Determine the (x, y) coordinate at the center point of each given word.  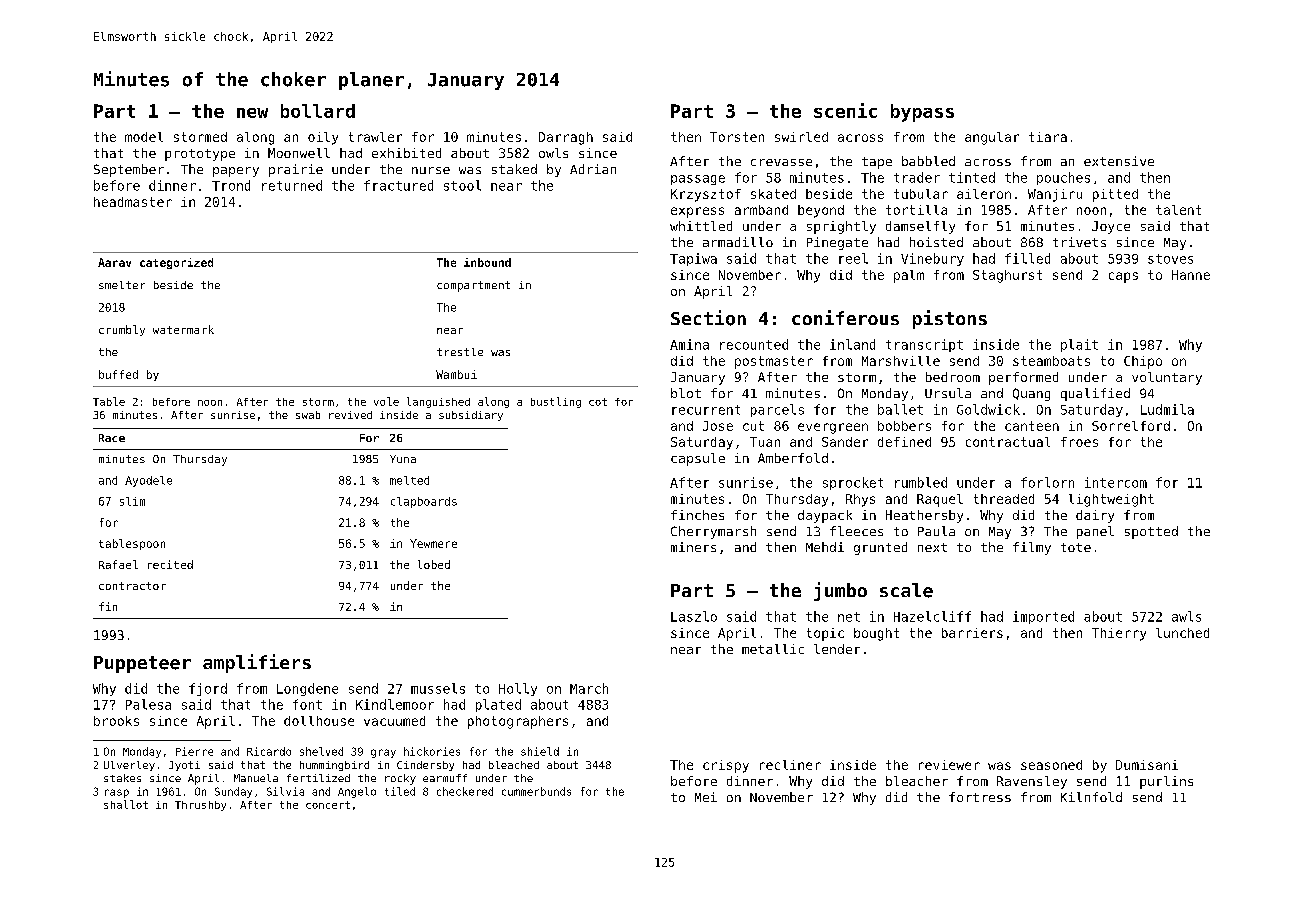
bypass (922, 113)
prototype (200, 155)
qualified (1095, 394)
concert (328, 805)
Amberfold (793, 458)
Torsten (737, 137)
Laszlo (694, 616)
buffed (118, 374)
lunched (1182, 633)
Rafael (118, 564)
